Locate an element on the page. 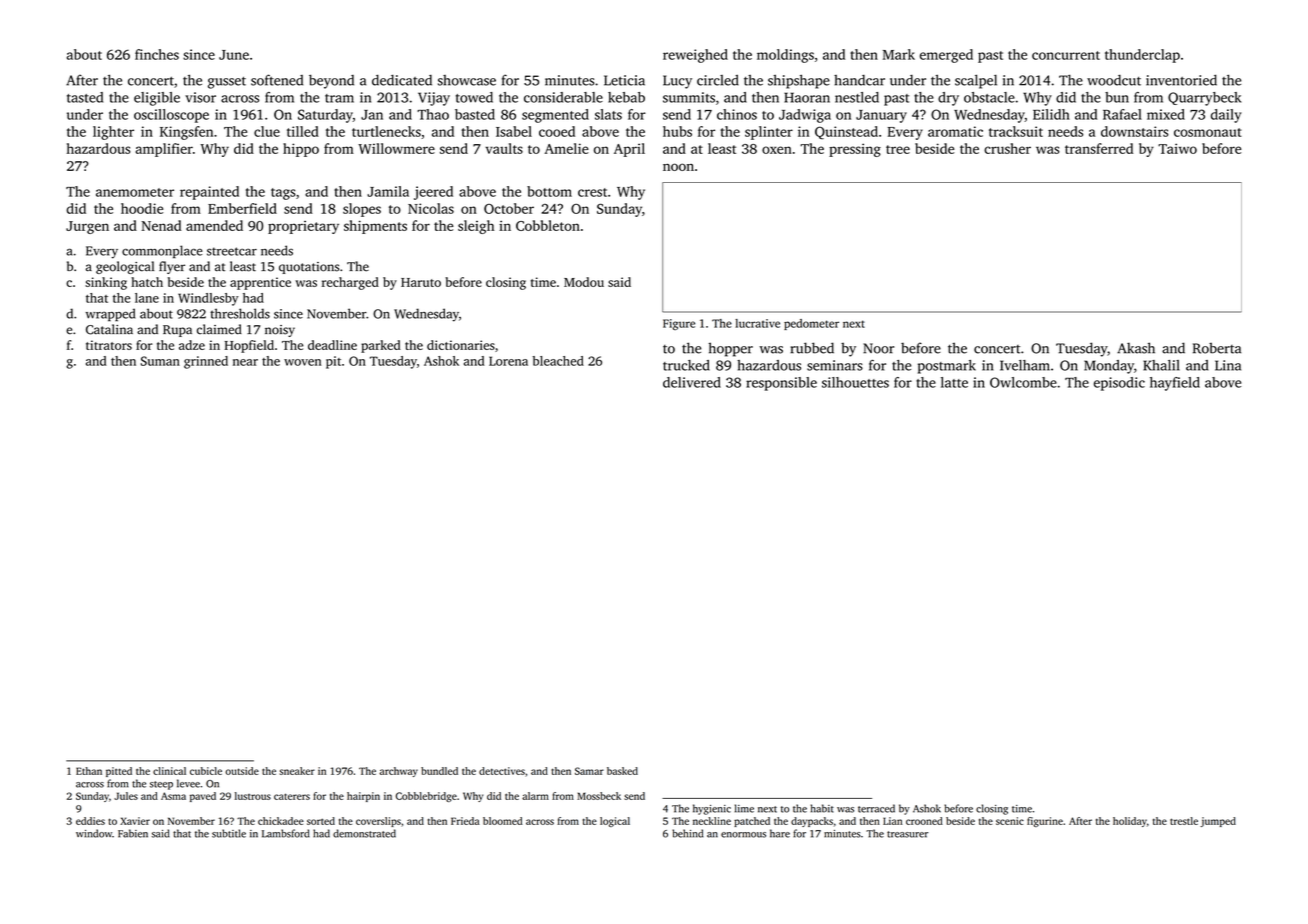  June is located at coordinates (234, 55).
